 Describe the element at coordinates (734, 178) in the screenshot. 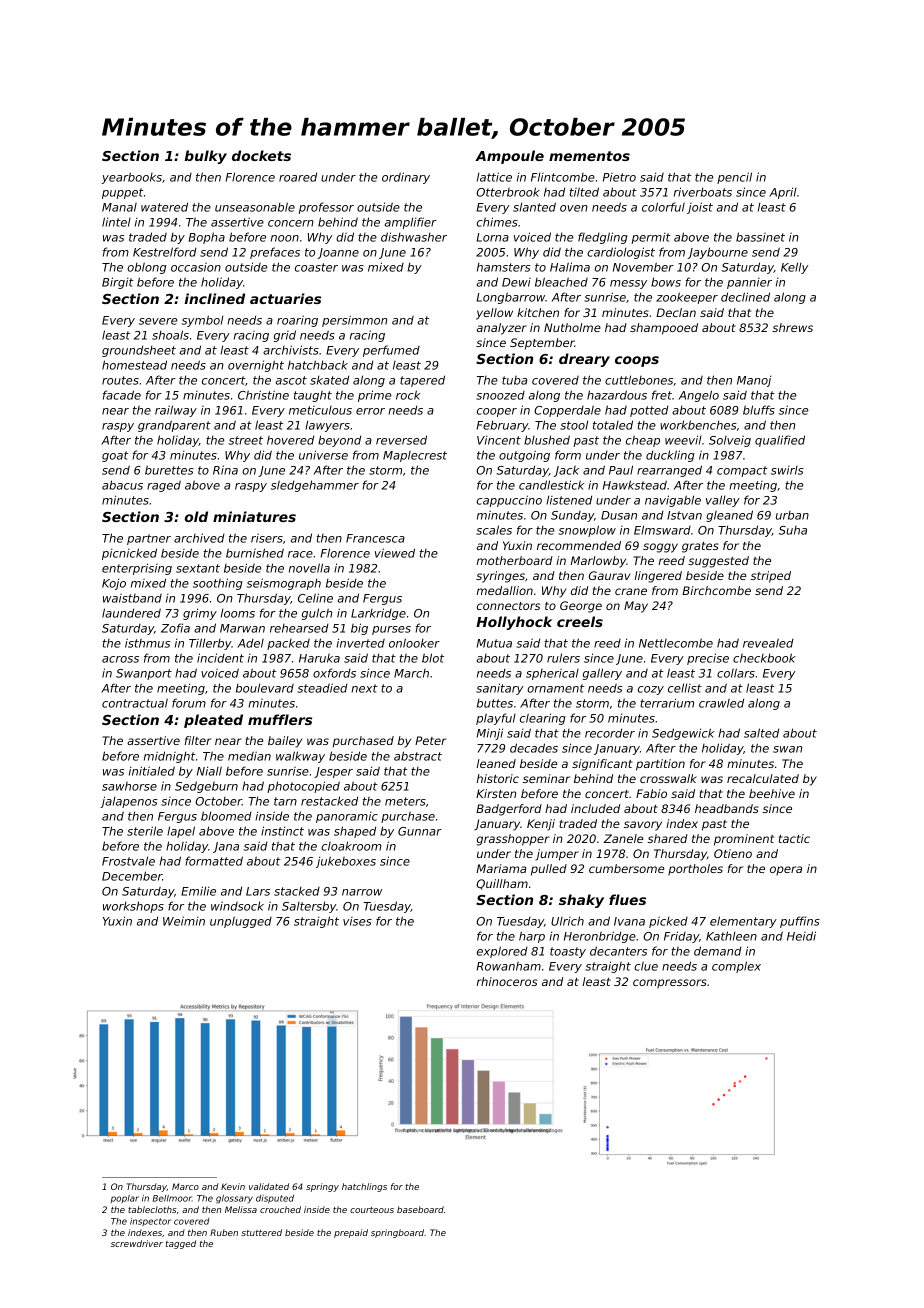

I see `pencil` at that location.
